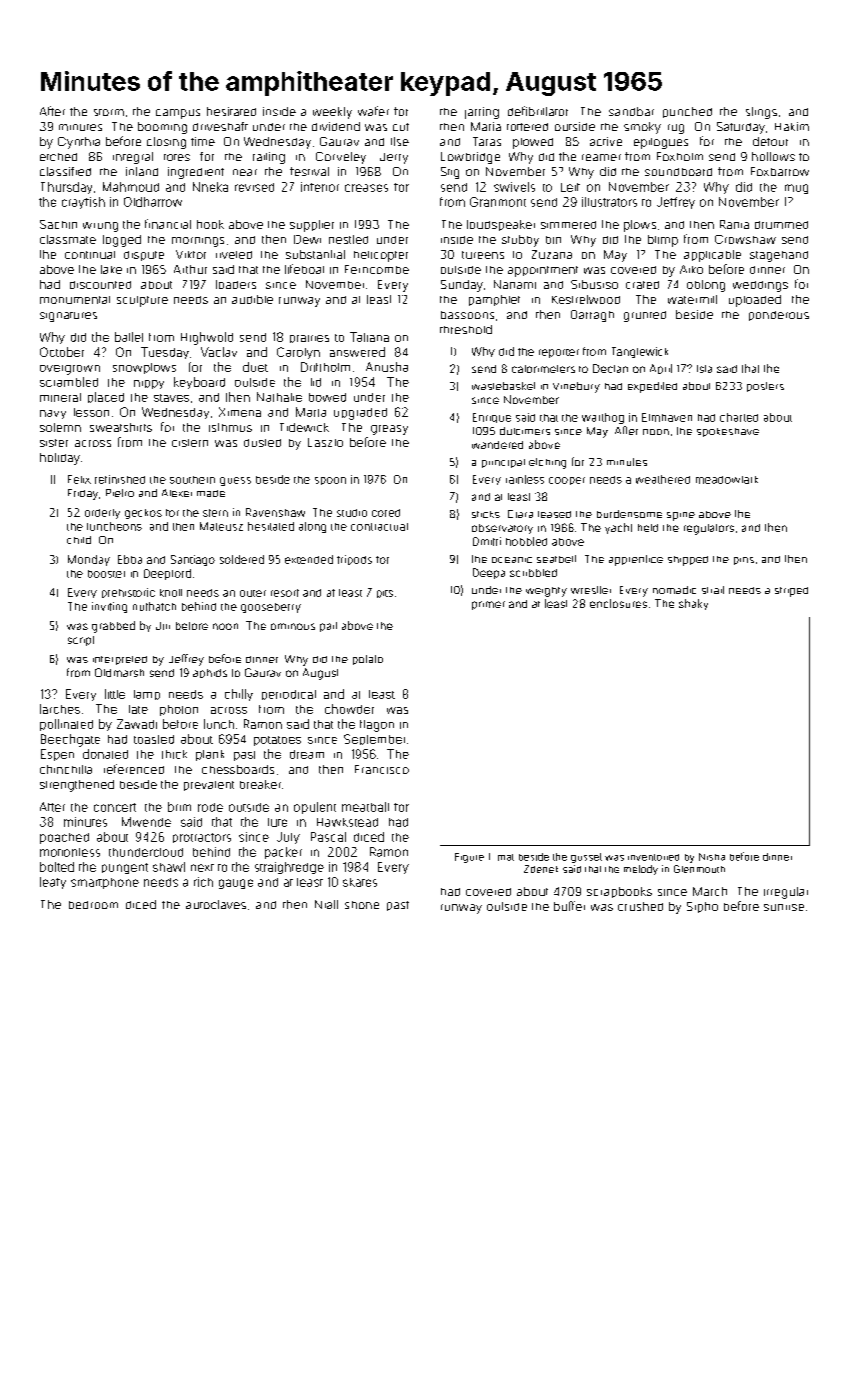 The height and width of the screenshot is (1400, 849). Describe the element at coordinates (312, 527) in the screenshot. I see `along` at that location.
